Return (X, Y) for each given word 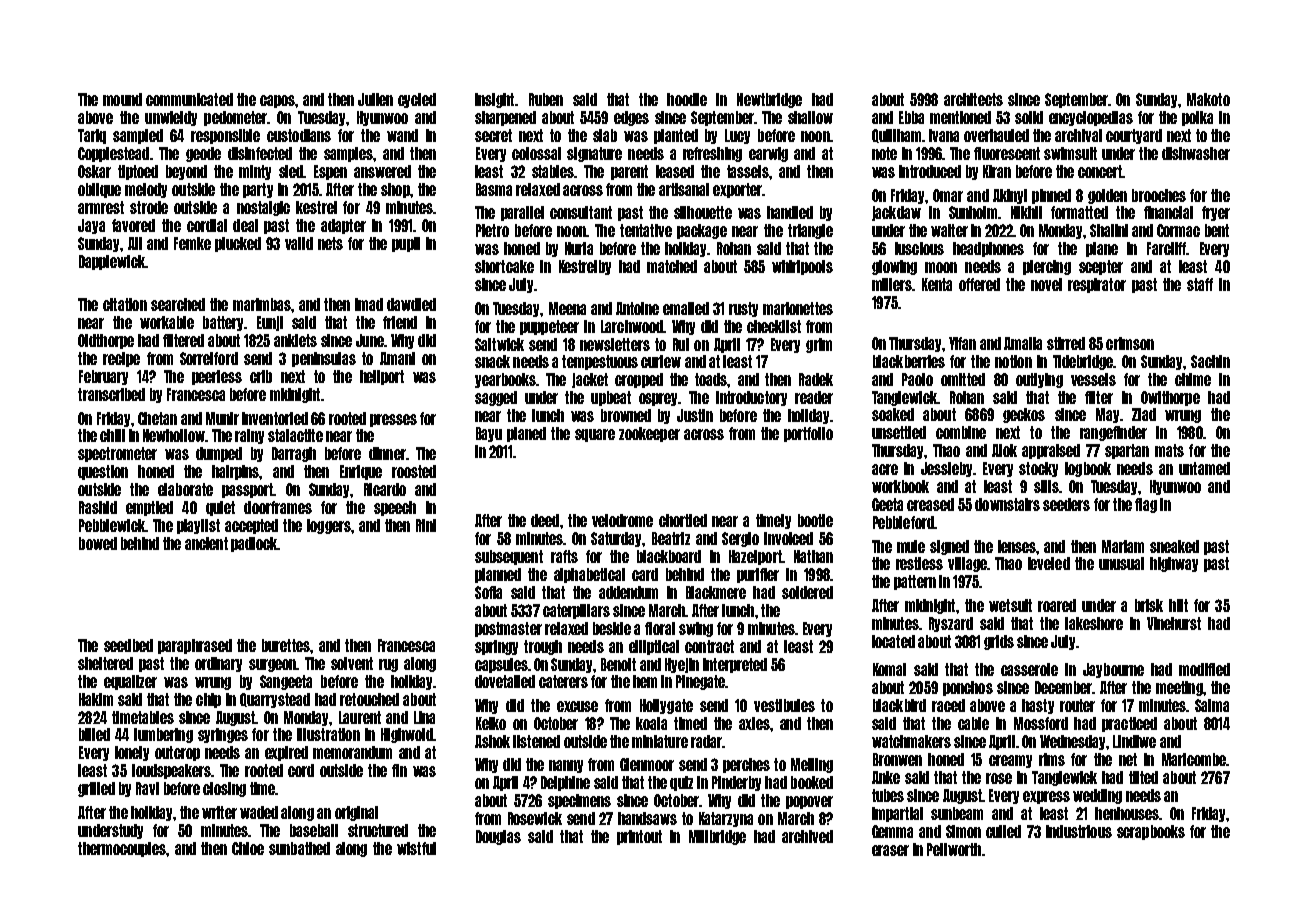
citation (125, 304)
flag (1146, 505)
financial (1168, 212)
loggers (329, 526)
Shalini (1109, 230)
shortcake (504, 266)
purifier (758, 575)
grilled (96, 789)
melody (146, 190)
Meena (567, 308)
